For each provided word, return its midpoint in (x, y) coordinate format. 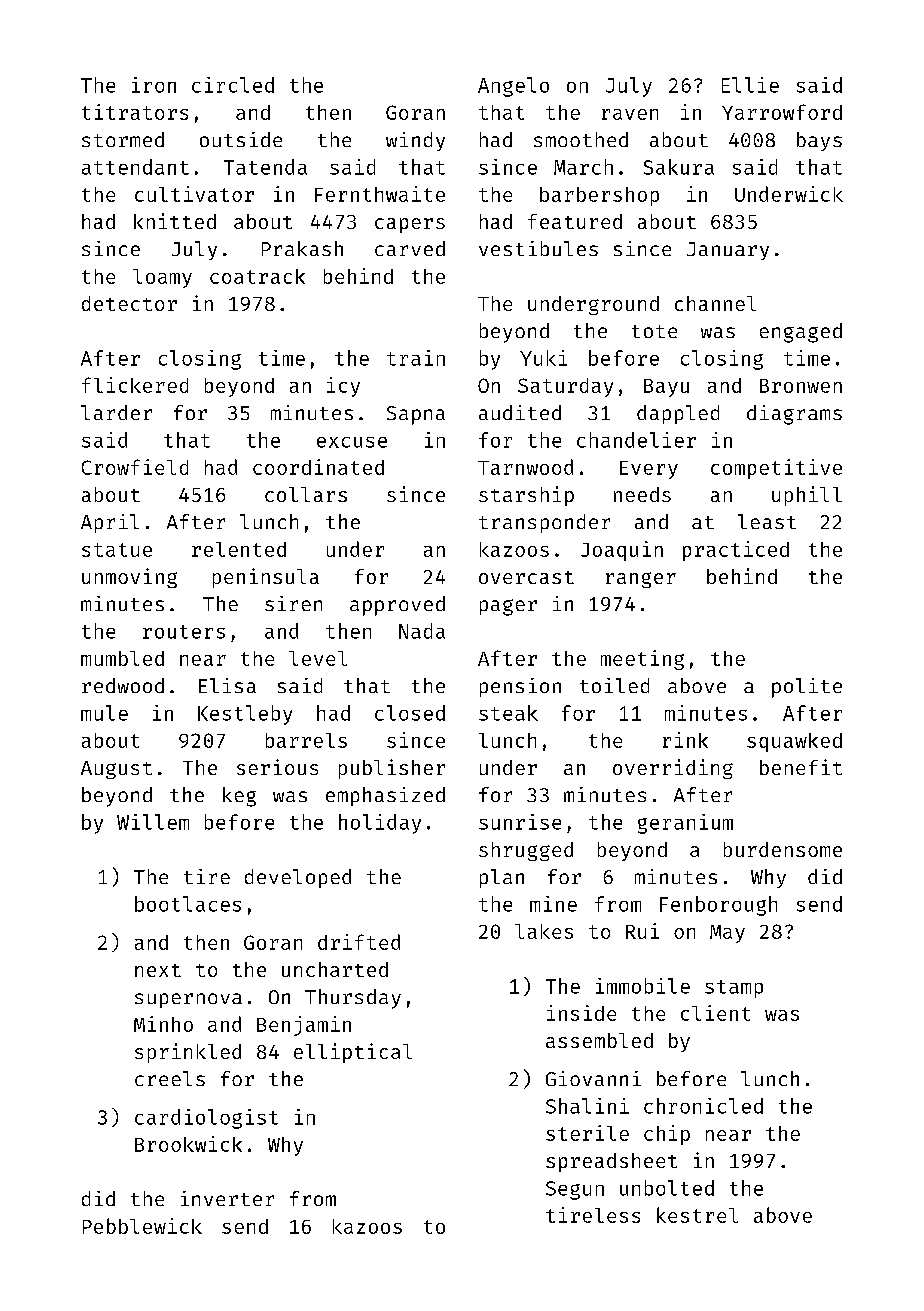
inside (581, 1013)
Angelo (513, 87)
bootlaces (188, 904)
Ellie (750, 85)
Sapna (416, 415)
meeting (642, 660)
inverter (227, 1198)
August (116, 770)
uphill (807, 496)
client (715, 1013)
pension (520, 687)
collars (306, 494)
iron (154, 85)
